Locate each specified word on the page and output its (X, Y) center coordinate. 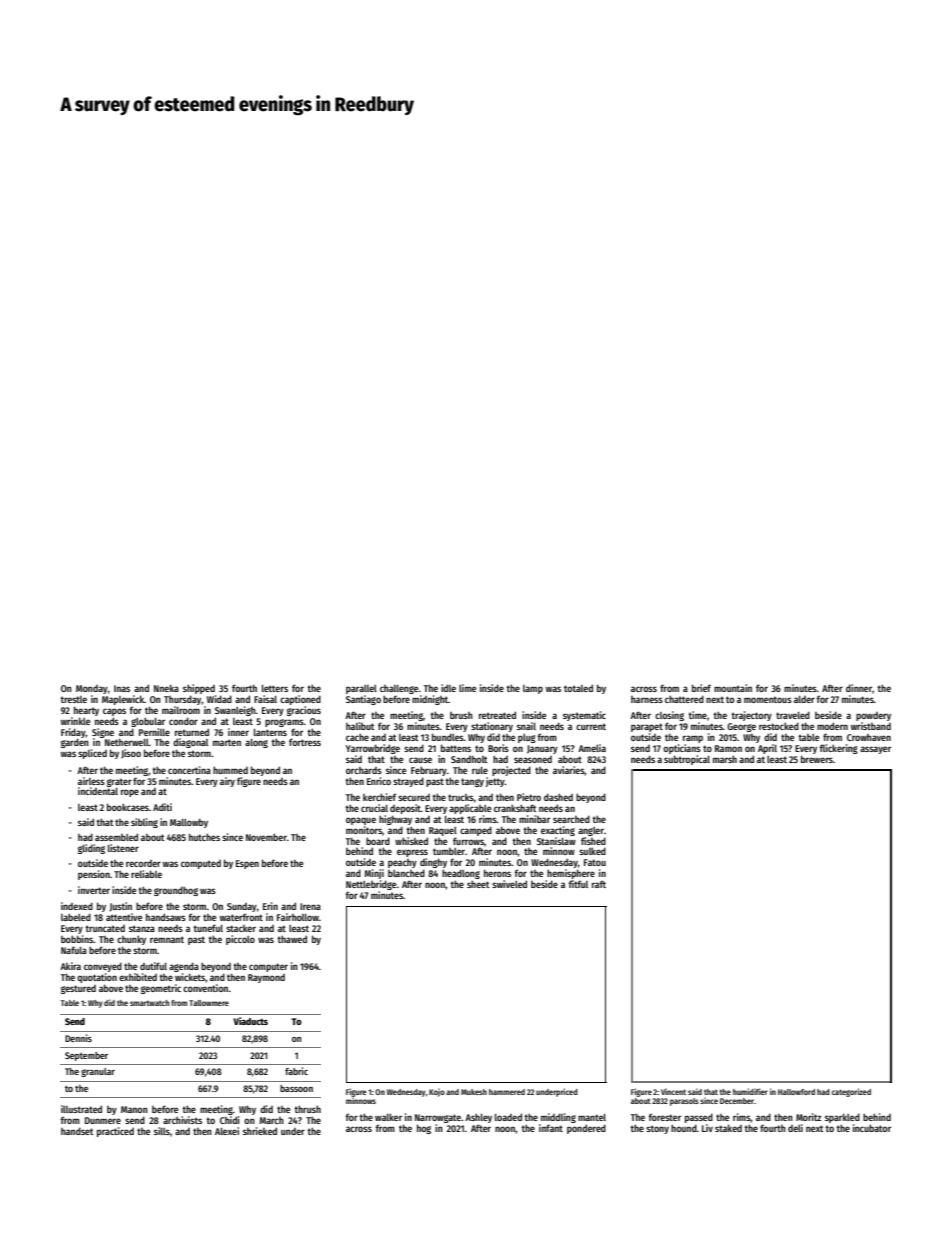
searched (571, 819)
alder (804, 699)
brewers (817, 759)
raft (599, 884)
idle (448, 688)
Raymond (266, 978)
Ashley (478, 1118)
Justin (121, 907)
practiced (115, 1132)
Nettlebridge (371, 885)
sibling (144, 823)
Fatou (595, 862)
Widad (219, 699)
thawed (292, 939)
